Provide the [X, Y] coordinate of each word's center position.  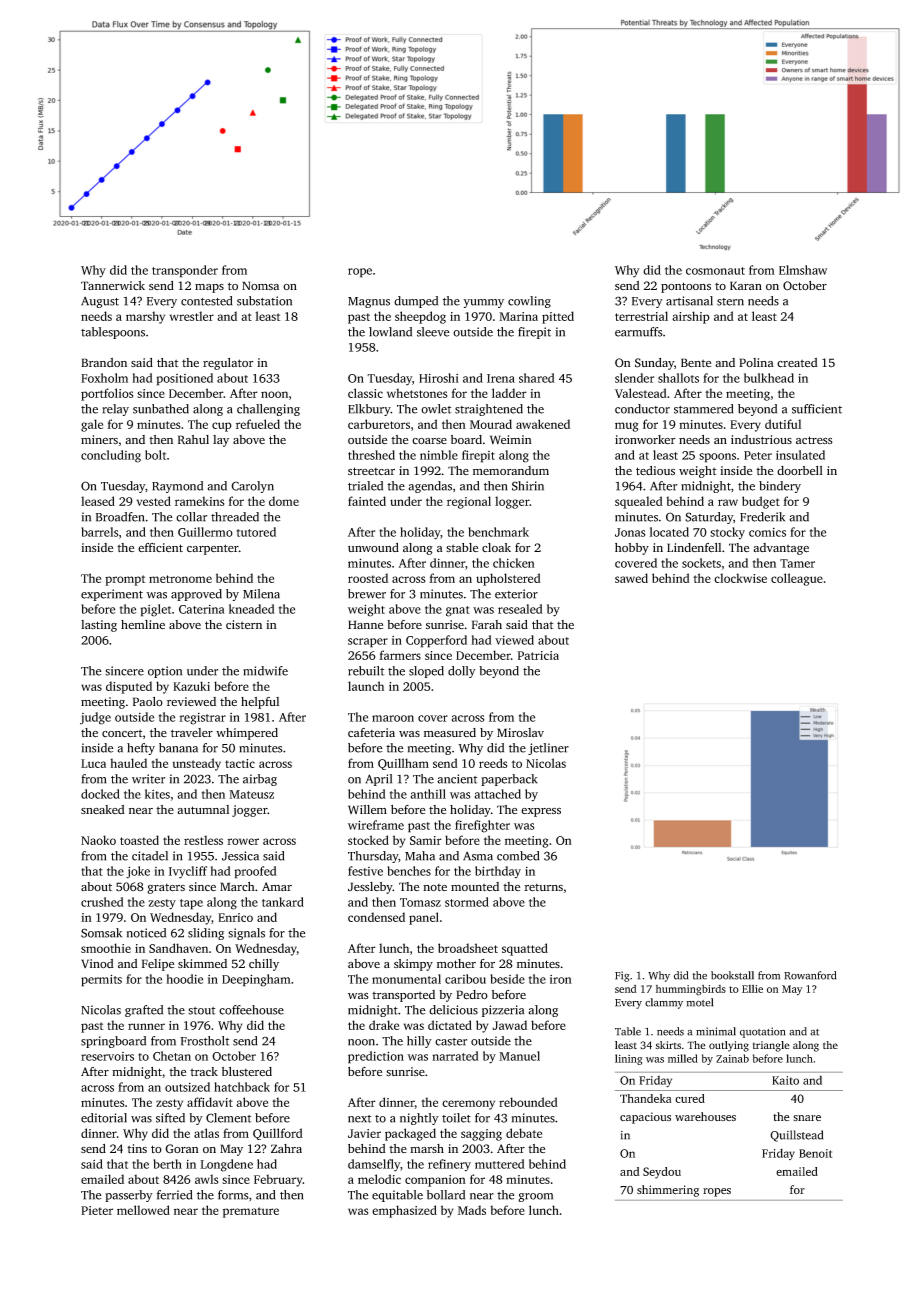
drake [384, 1025]
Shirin [528, 486]
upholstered [508, 579]
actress [814, 440]
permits [101, 980]
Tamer [797, 563]
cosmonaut [715, 271]
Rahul [193, 440]
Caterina [202, 609]
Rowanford [810, 975]
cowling [529, 302]
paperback [509, 780]
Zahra [286, 1148]
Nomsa [260, 286]
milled [683, 1058]
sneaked [103, 809]
